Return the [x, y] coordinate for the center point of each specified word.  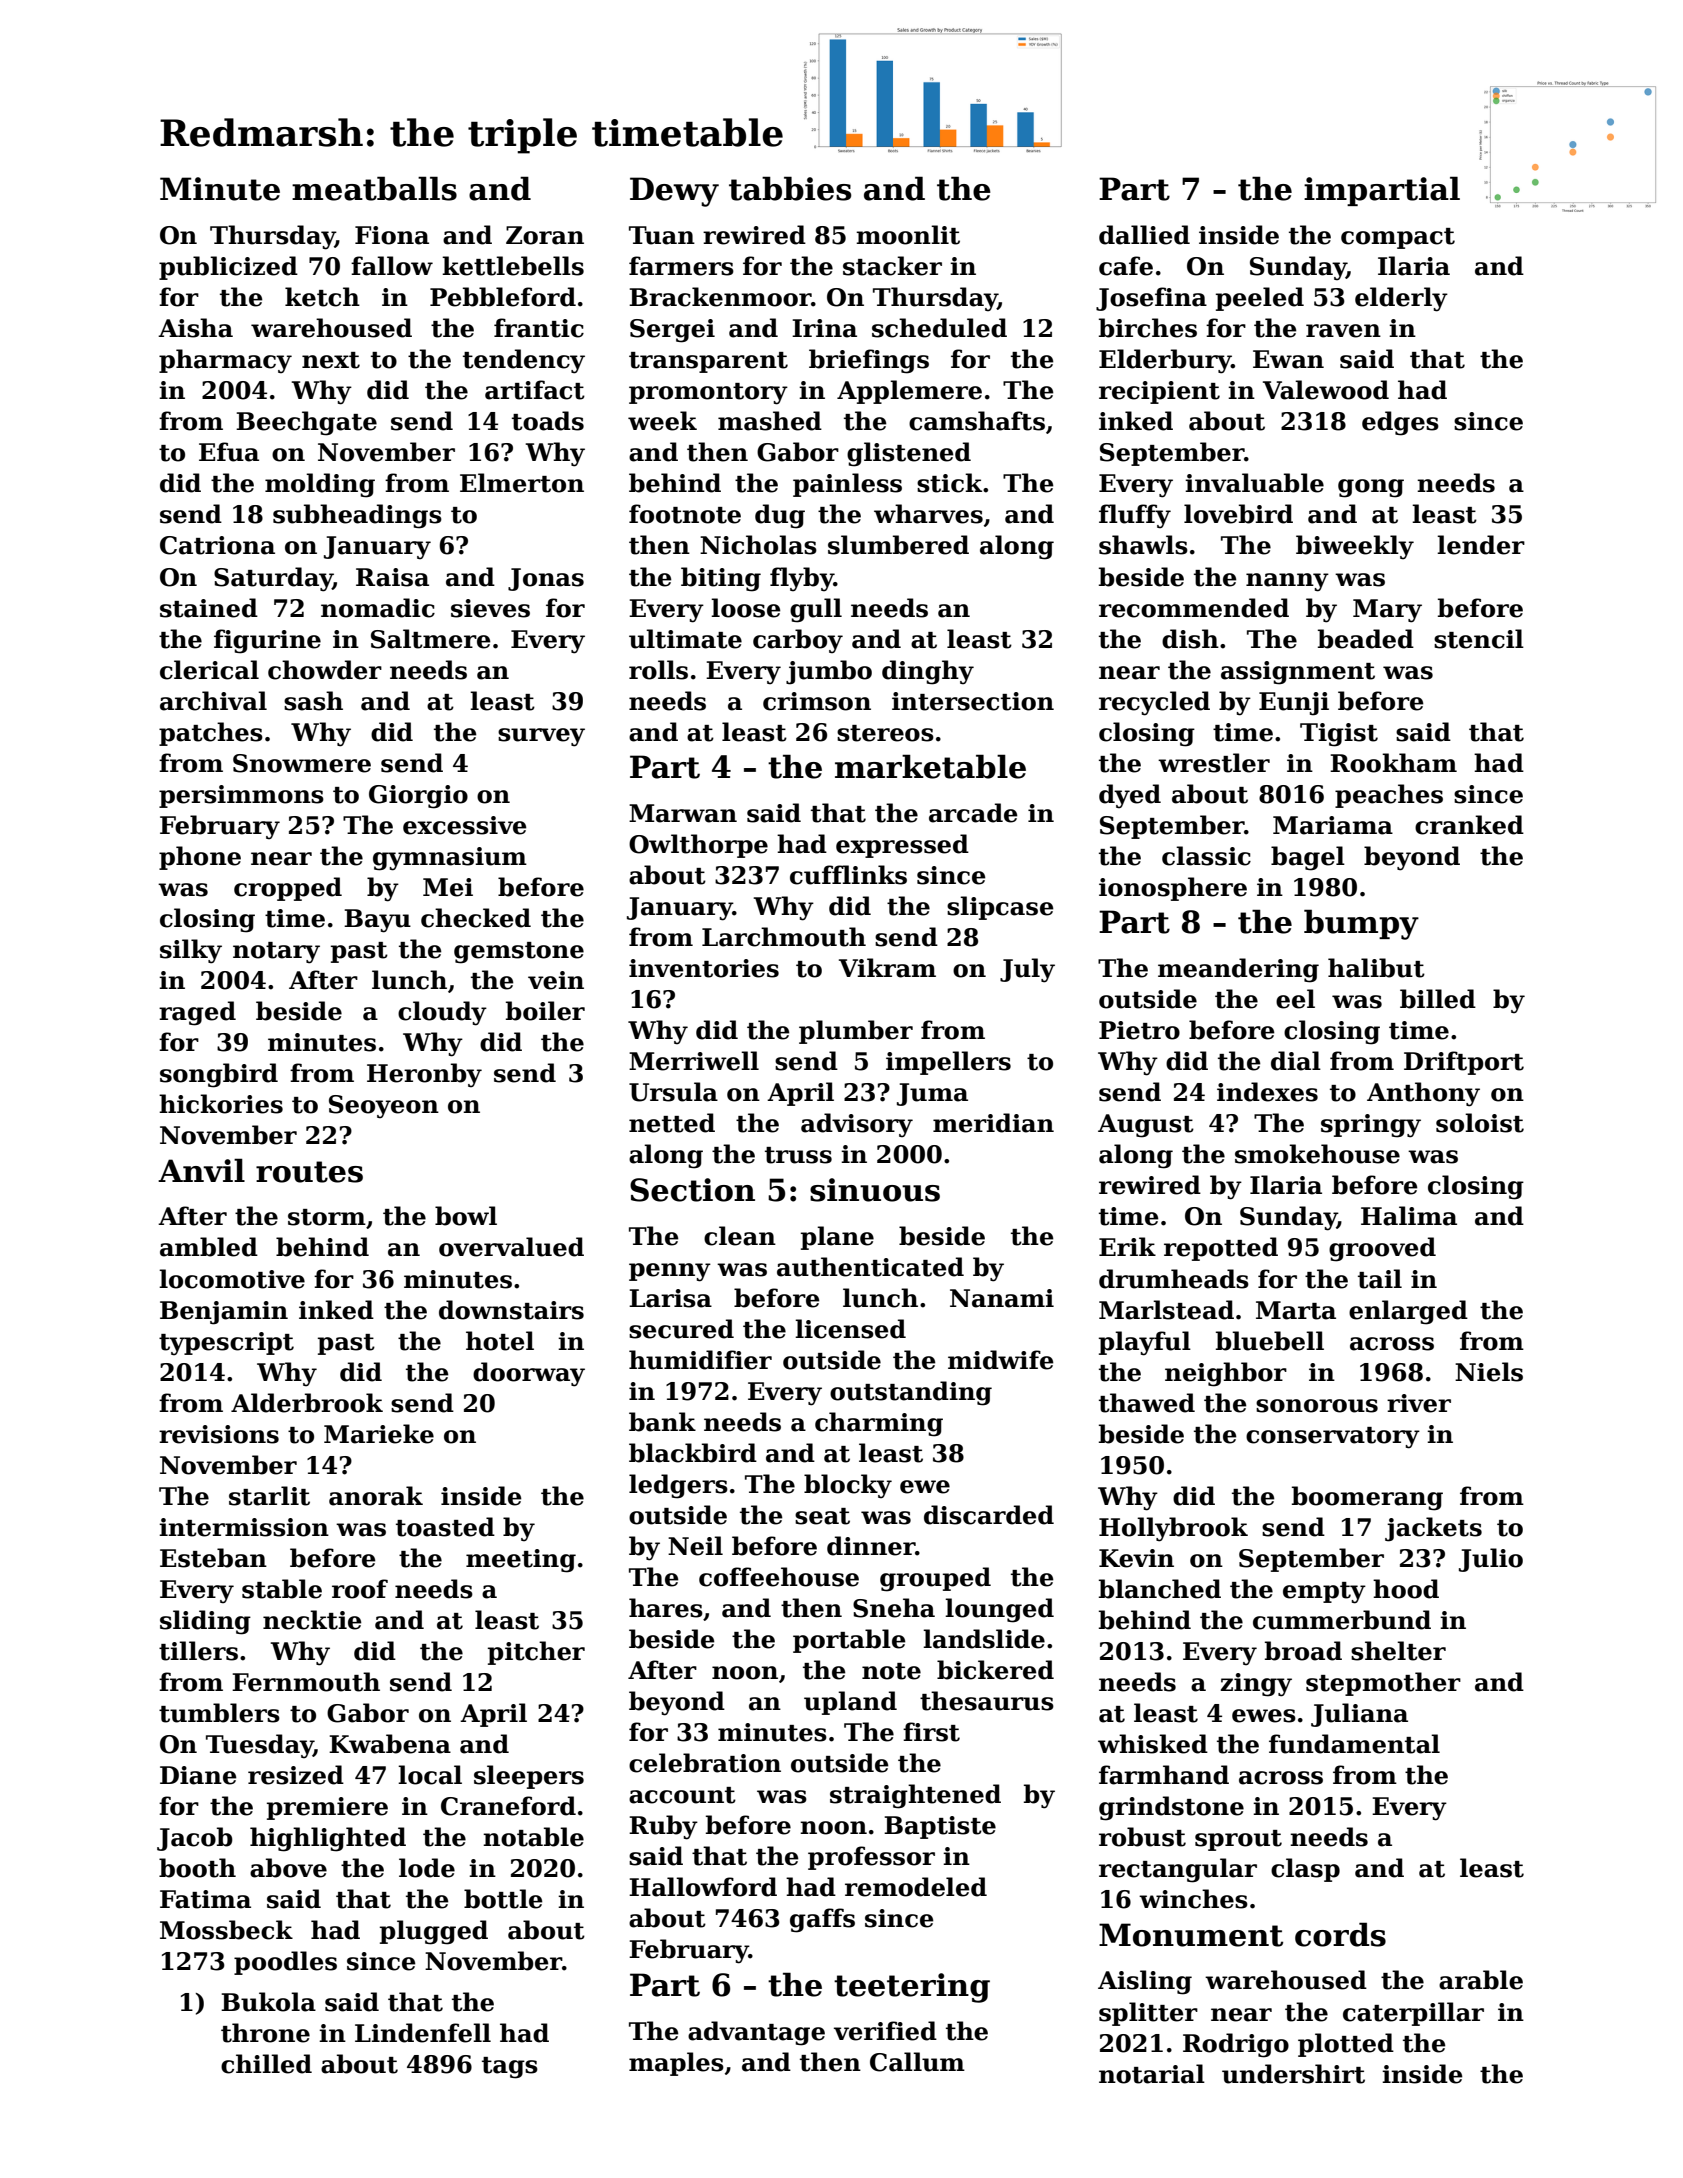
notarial [1152, 2074]
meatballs [374, 188]
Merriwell [694, 1061]
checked [476, 918]
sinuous [875, 1190]
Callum [917, 2062]
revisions [219, 1434]
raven [1343, 331]
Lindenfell [423, 2033]
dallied [1144, 235]
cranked [1469, 825]
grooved [1382, 1249]
